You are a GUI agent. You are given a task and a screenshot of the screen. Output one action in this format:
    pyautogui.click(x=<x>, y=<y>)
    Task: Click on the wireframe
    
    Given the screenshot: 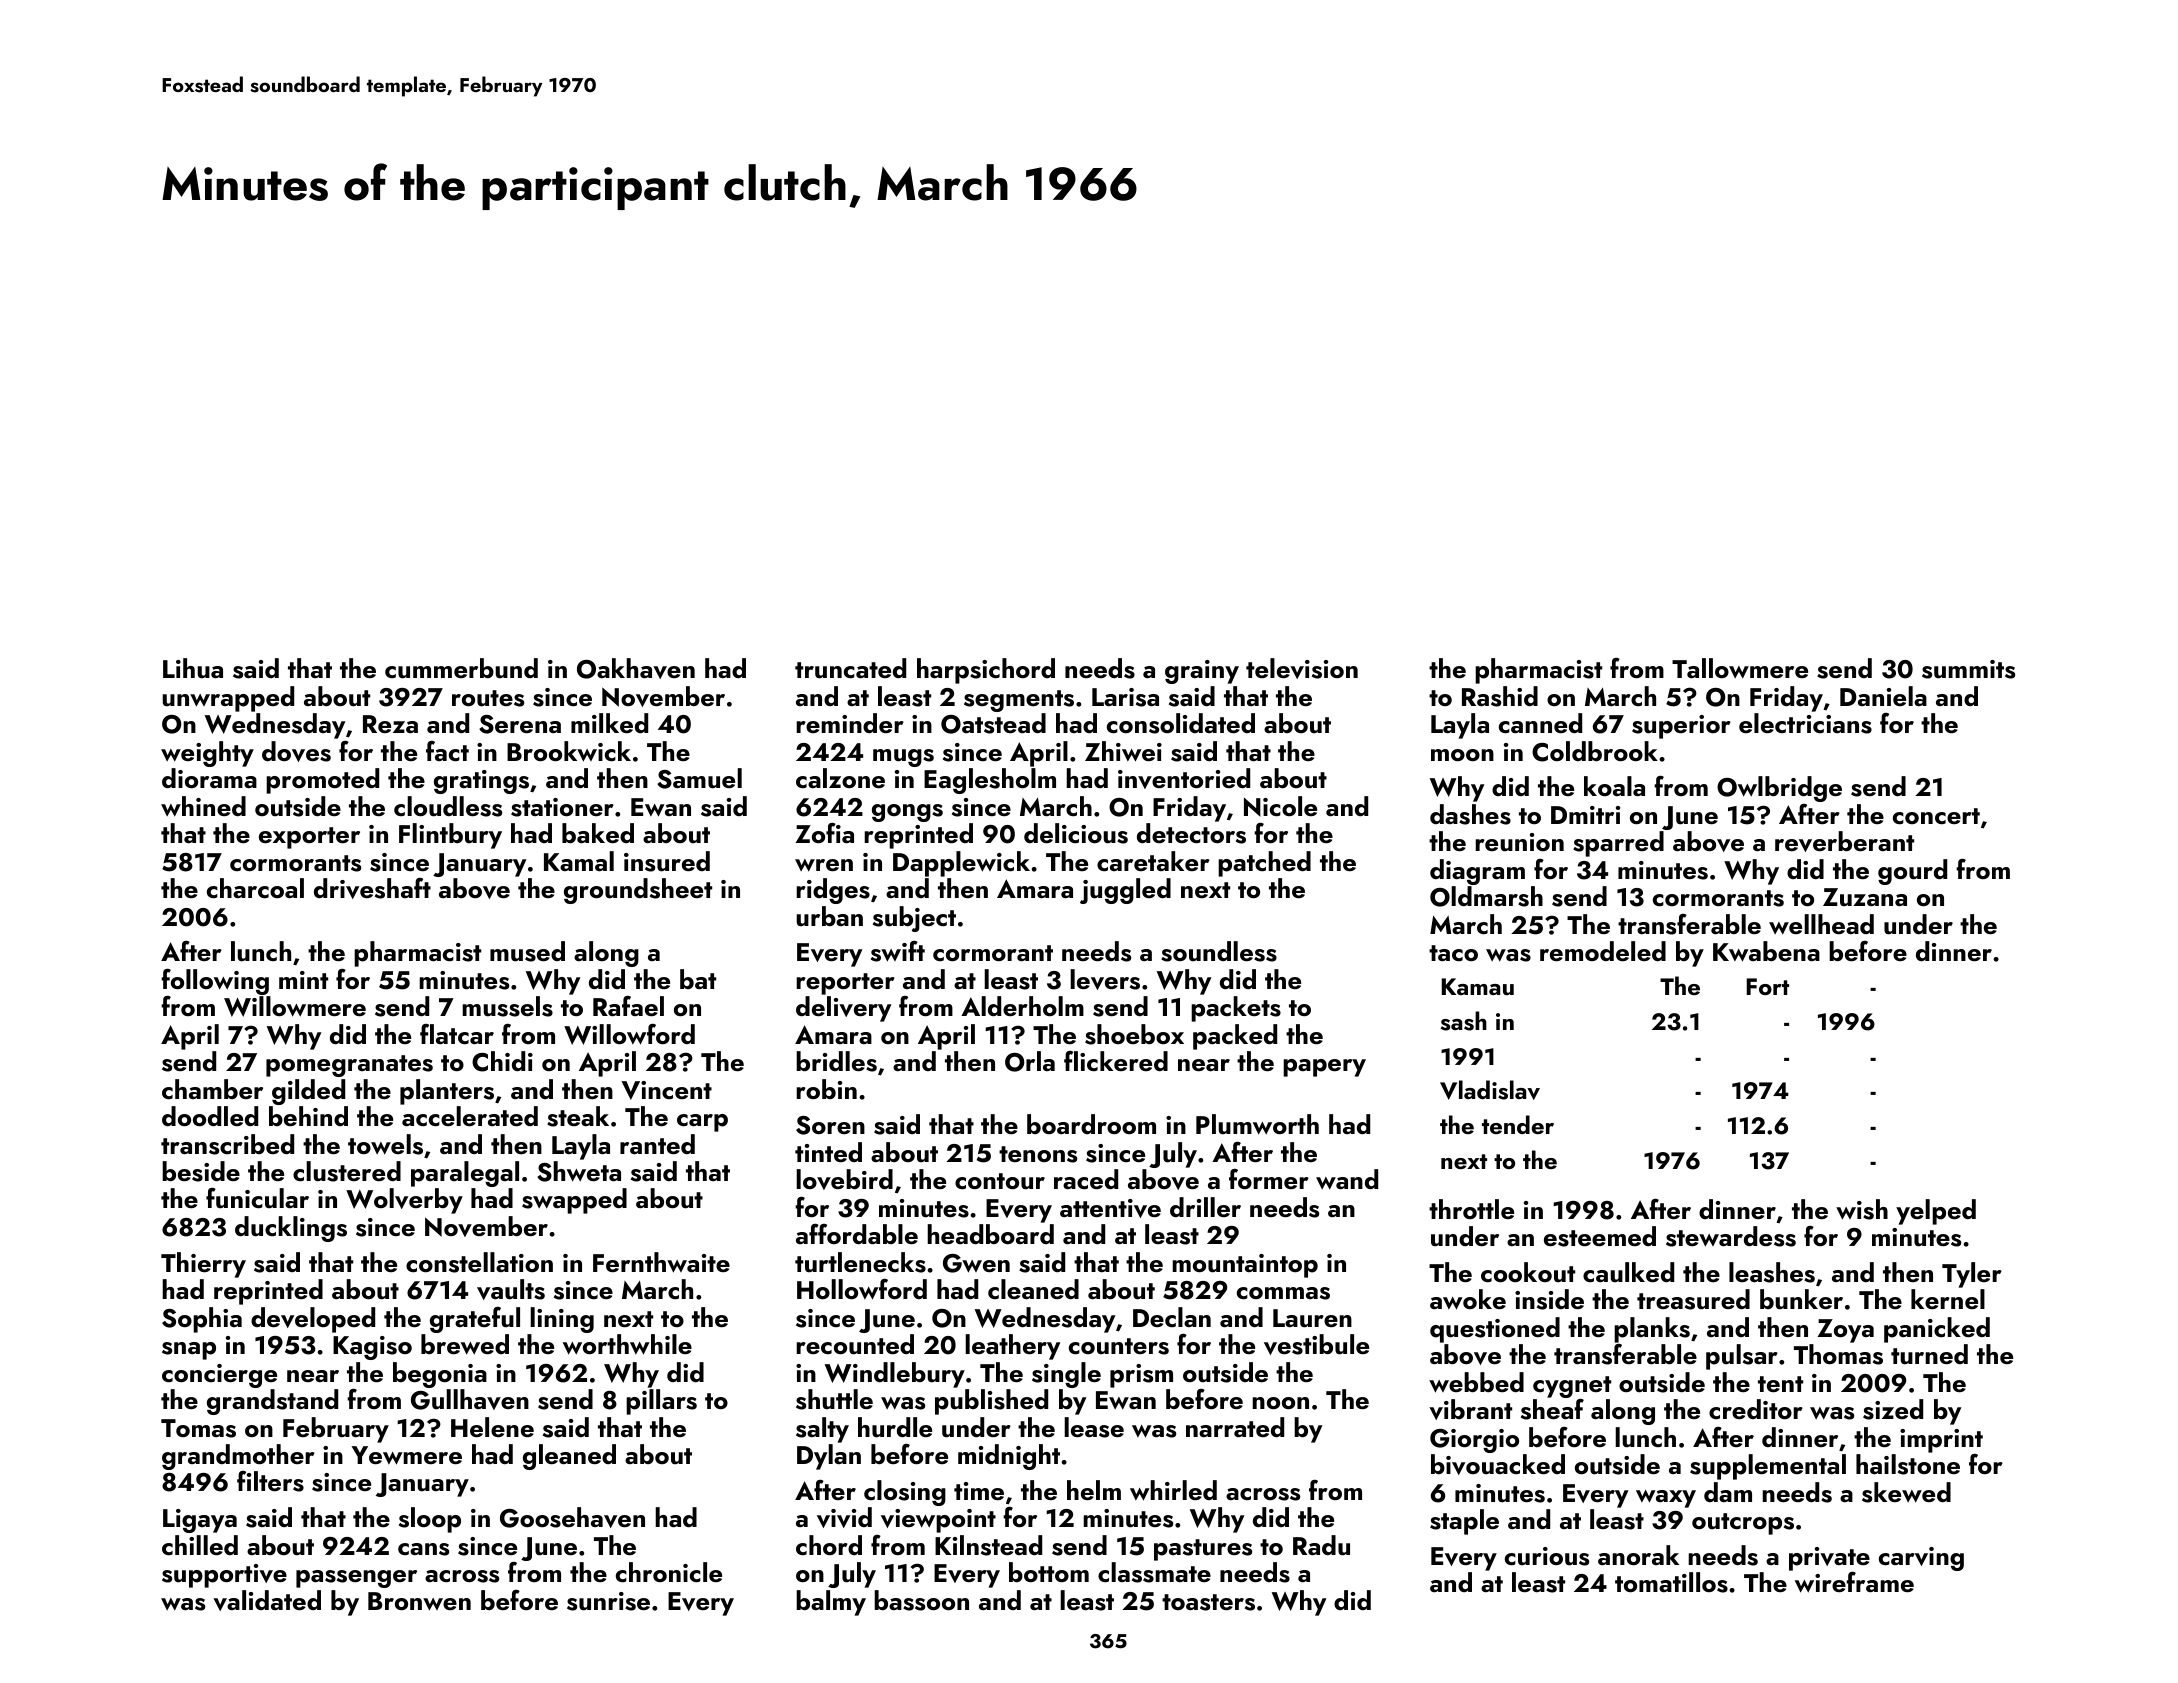 What is the action you would take?
    pyautogui.click(x=1854, y=1582)
